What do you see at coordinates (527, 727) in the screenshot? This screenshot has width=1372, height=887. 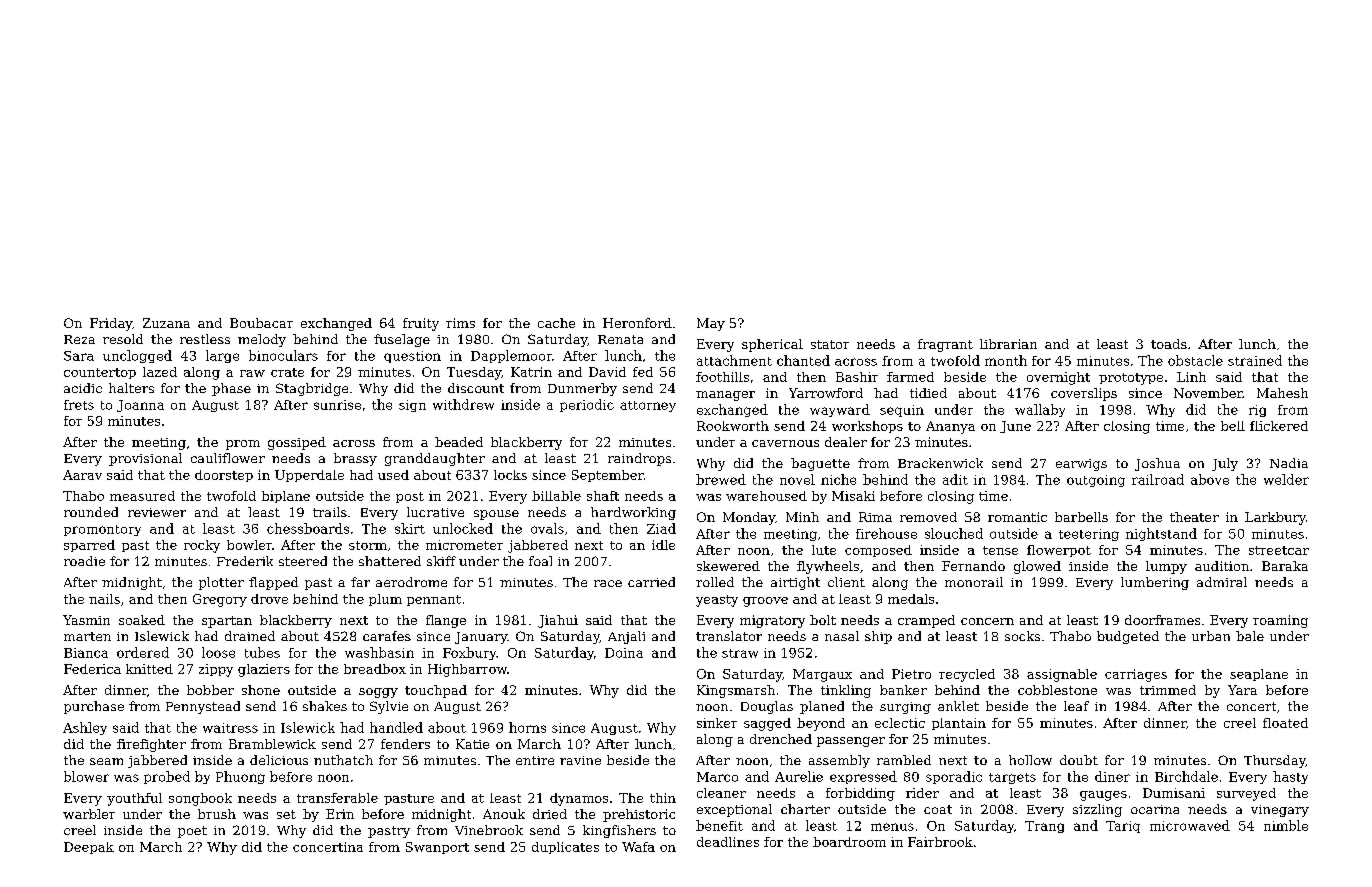 I see `horns` at bounding box center [527, 727].
